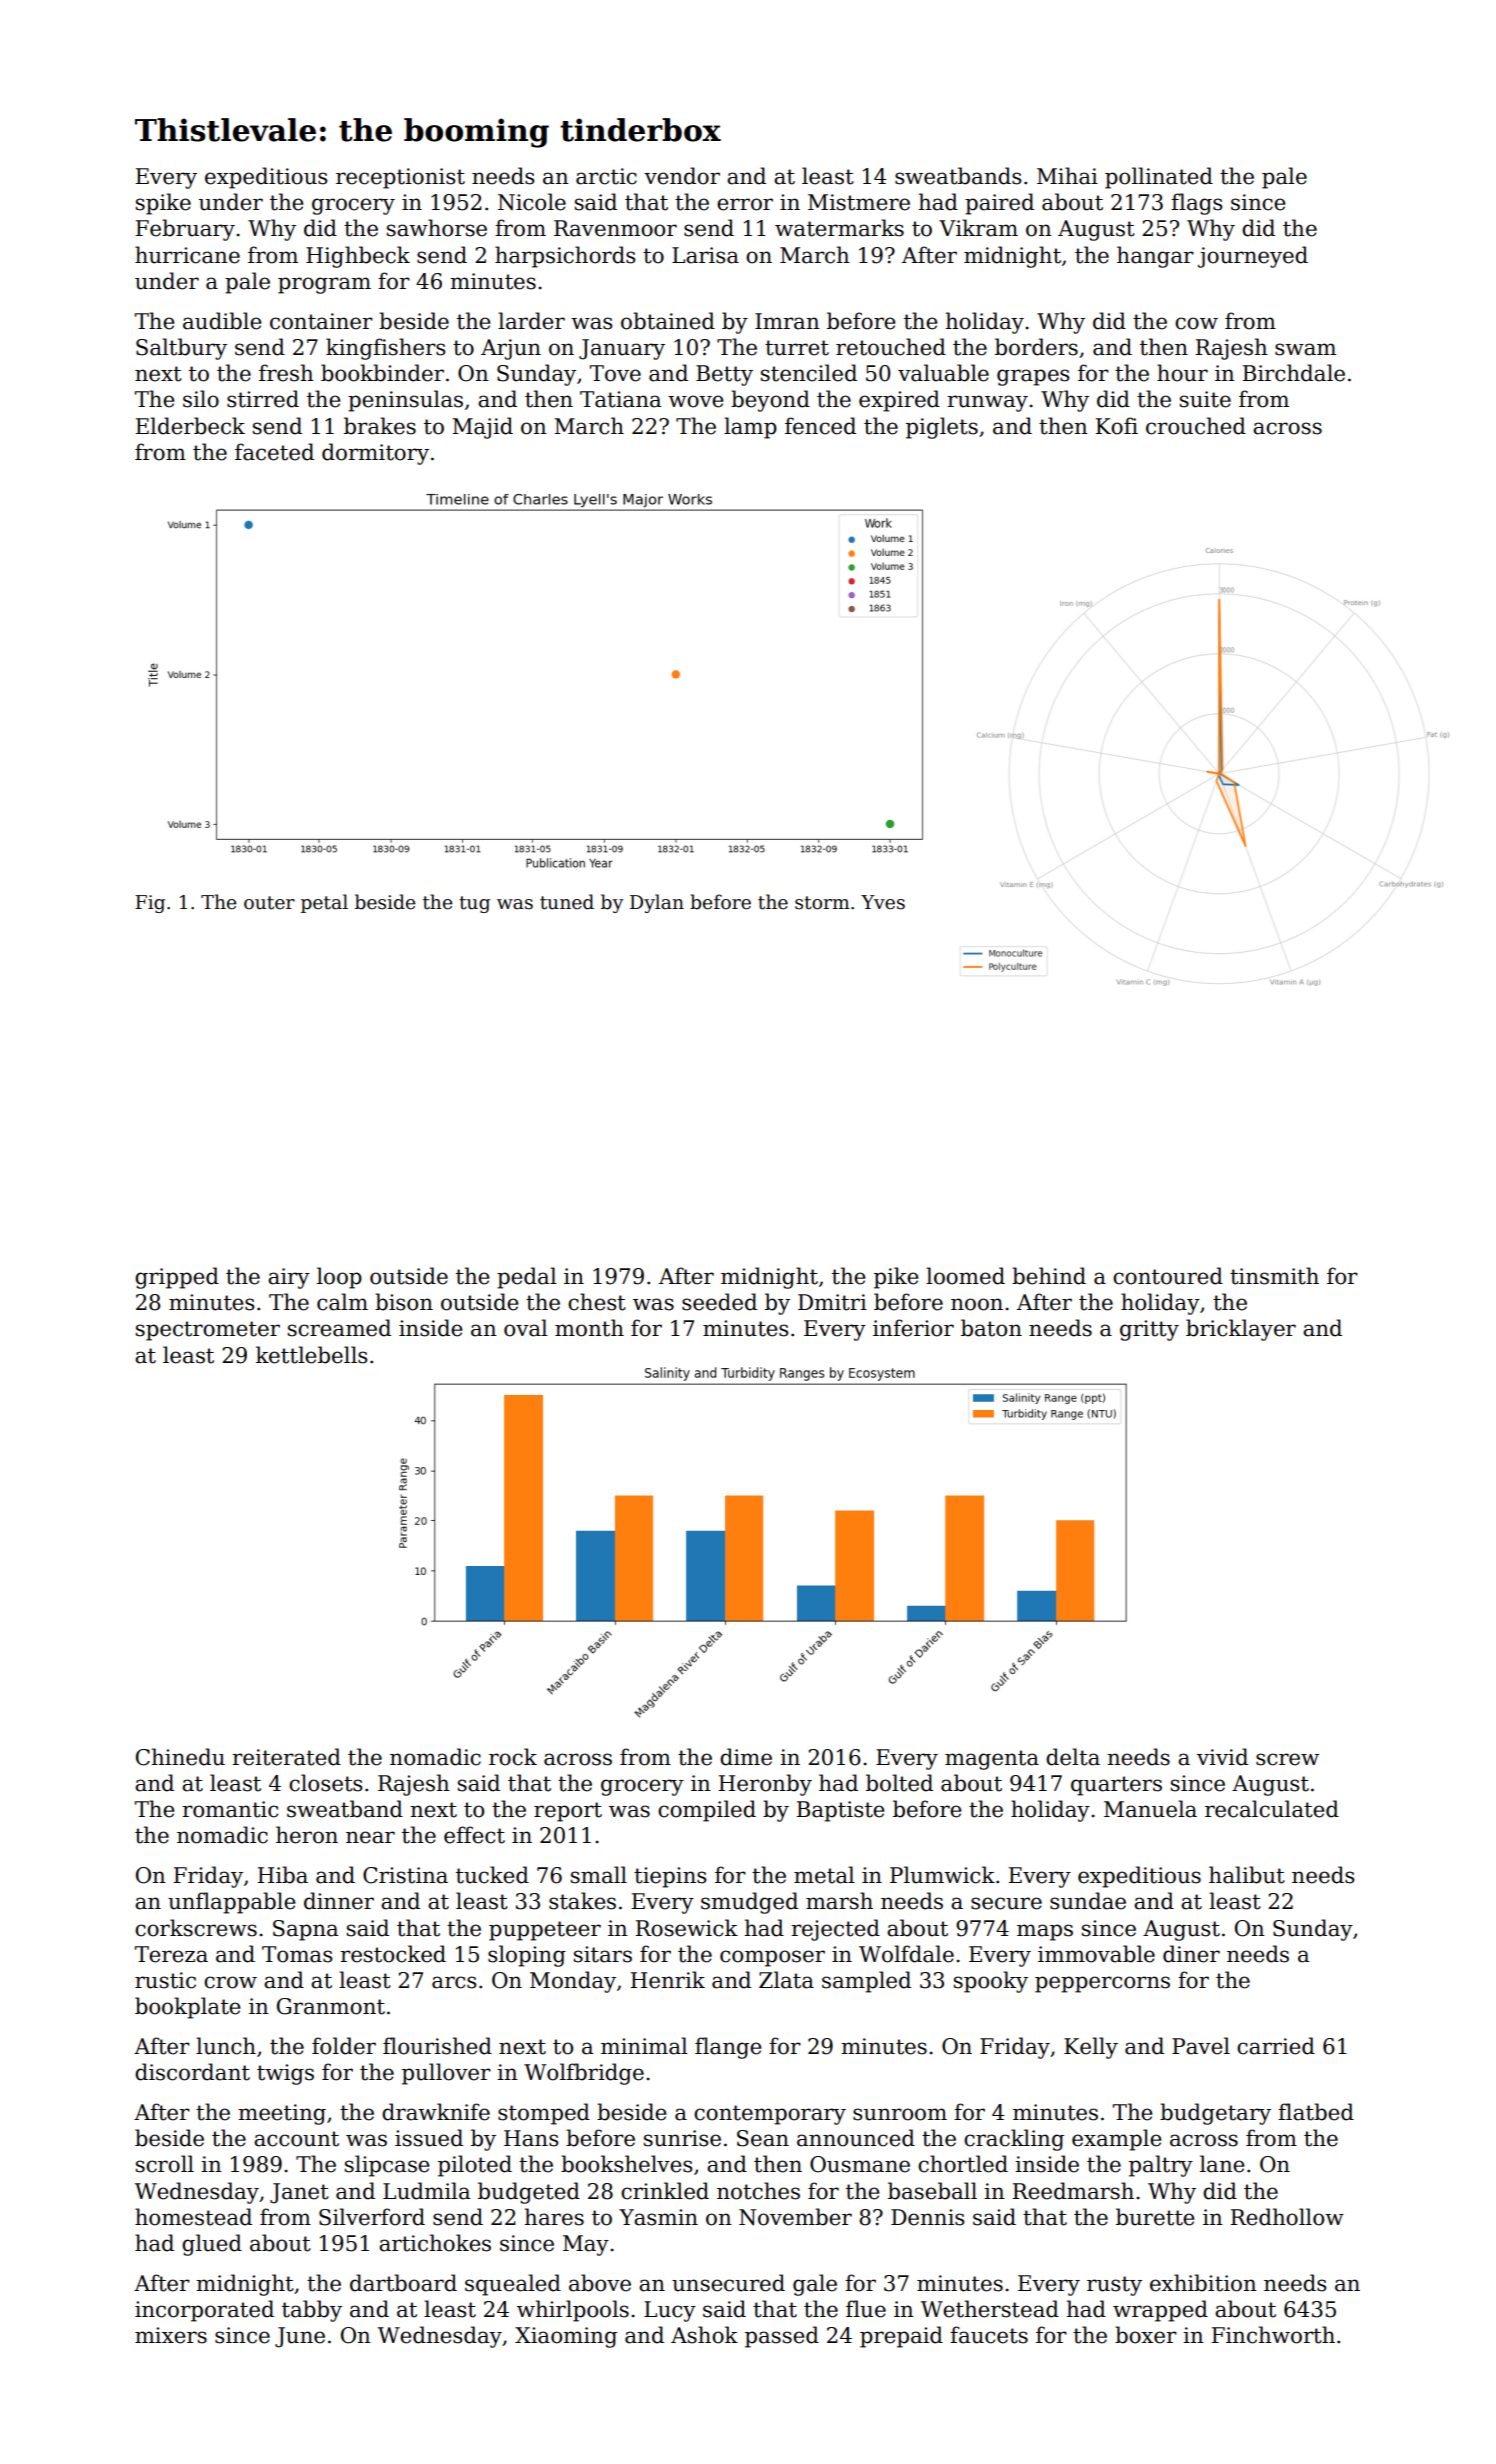 This image has height=2464, width=1496. Describe the element at coordinates (566, 2337) in the image. I see `Xiaoming` at that location.
